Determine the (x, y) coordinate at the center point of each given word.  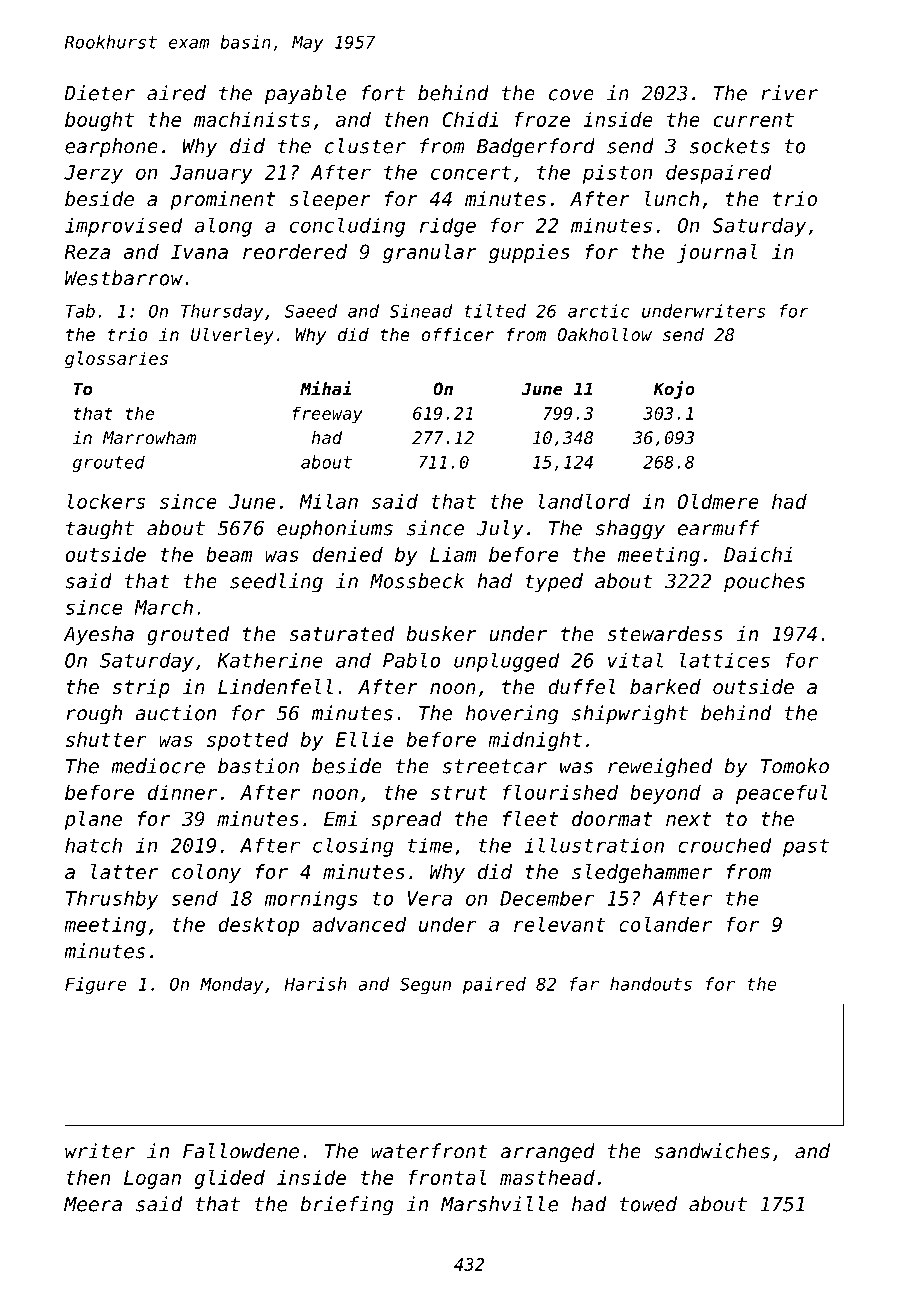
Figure (96, 985)
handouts (651, 984)
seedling (276, 583)
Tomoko (795, 766)
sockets (730, 146)
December (547, 898)
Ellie (364, 739)
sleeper (330, 200)
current (754, 120)
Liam (453, 554)
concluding (347, 227)
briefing (347, 1206)
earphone (111, 148)
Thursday (222, 312)
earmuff (719, 528)
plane (93, 820)
